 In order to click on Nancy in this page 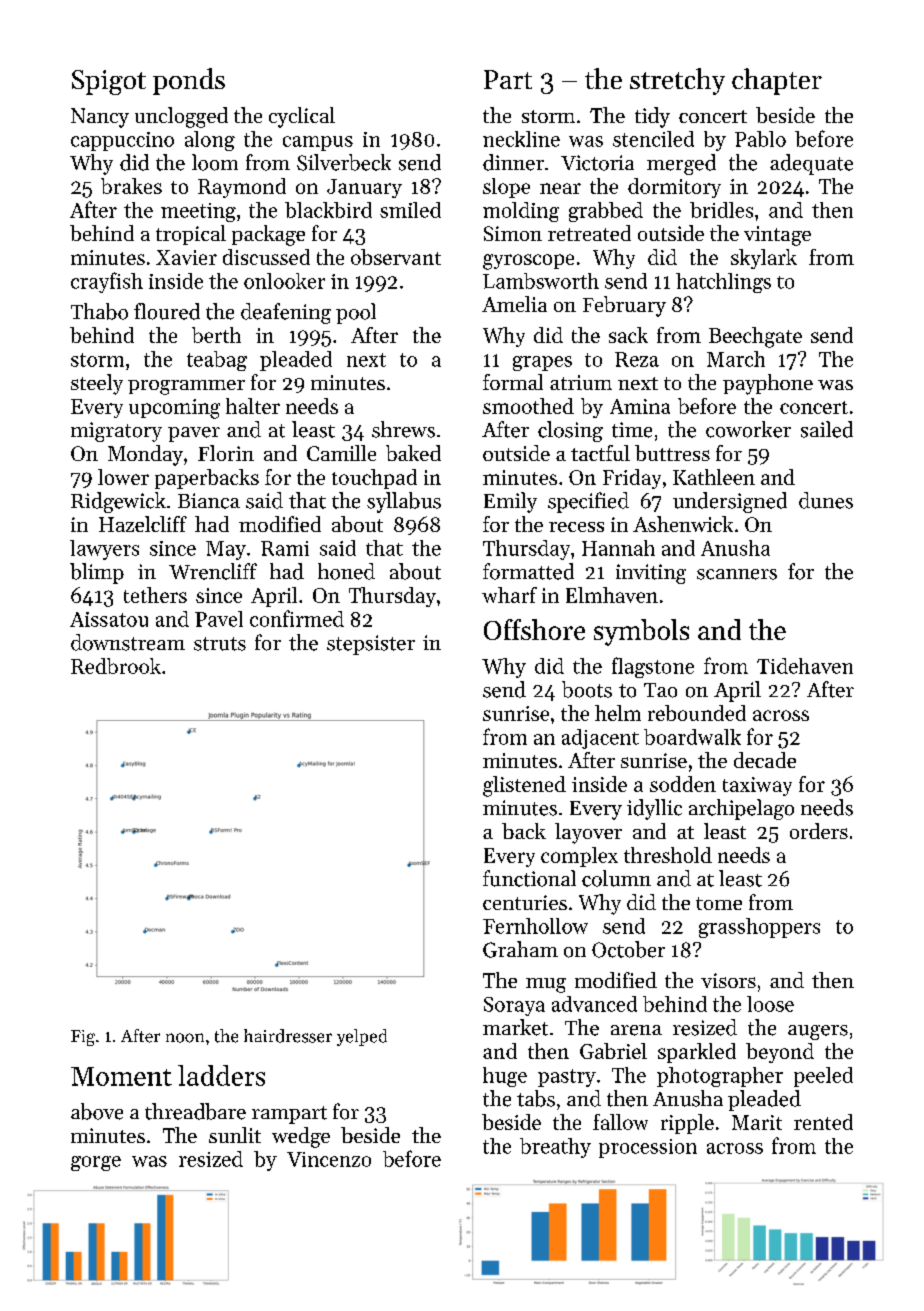, I will do `click(100, 118)`.
